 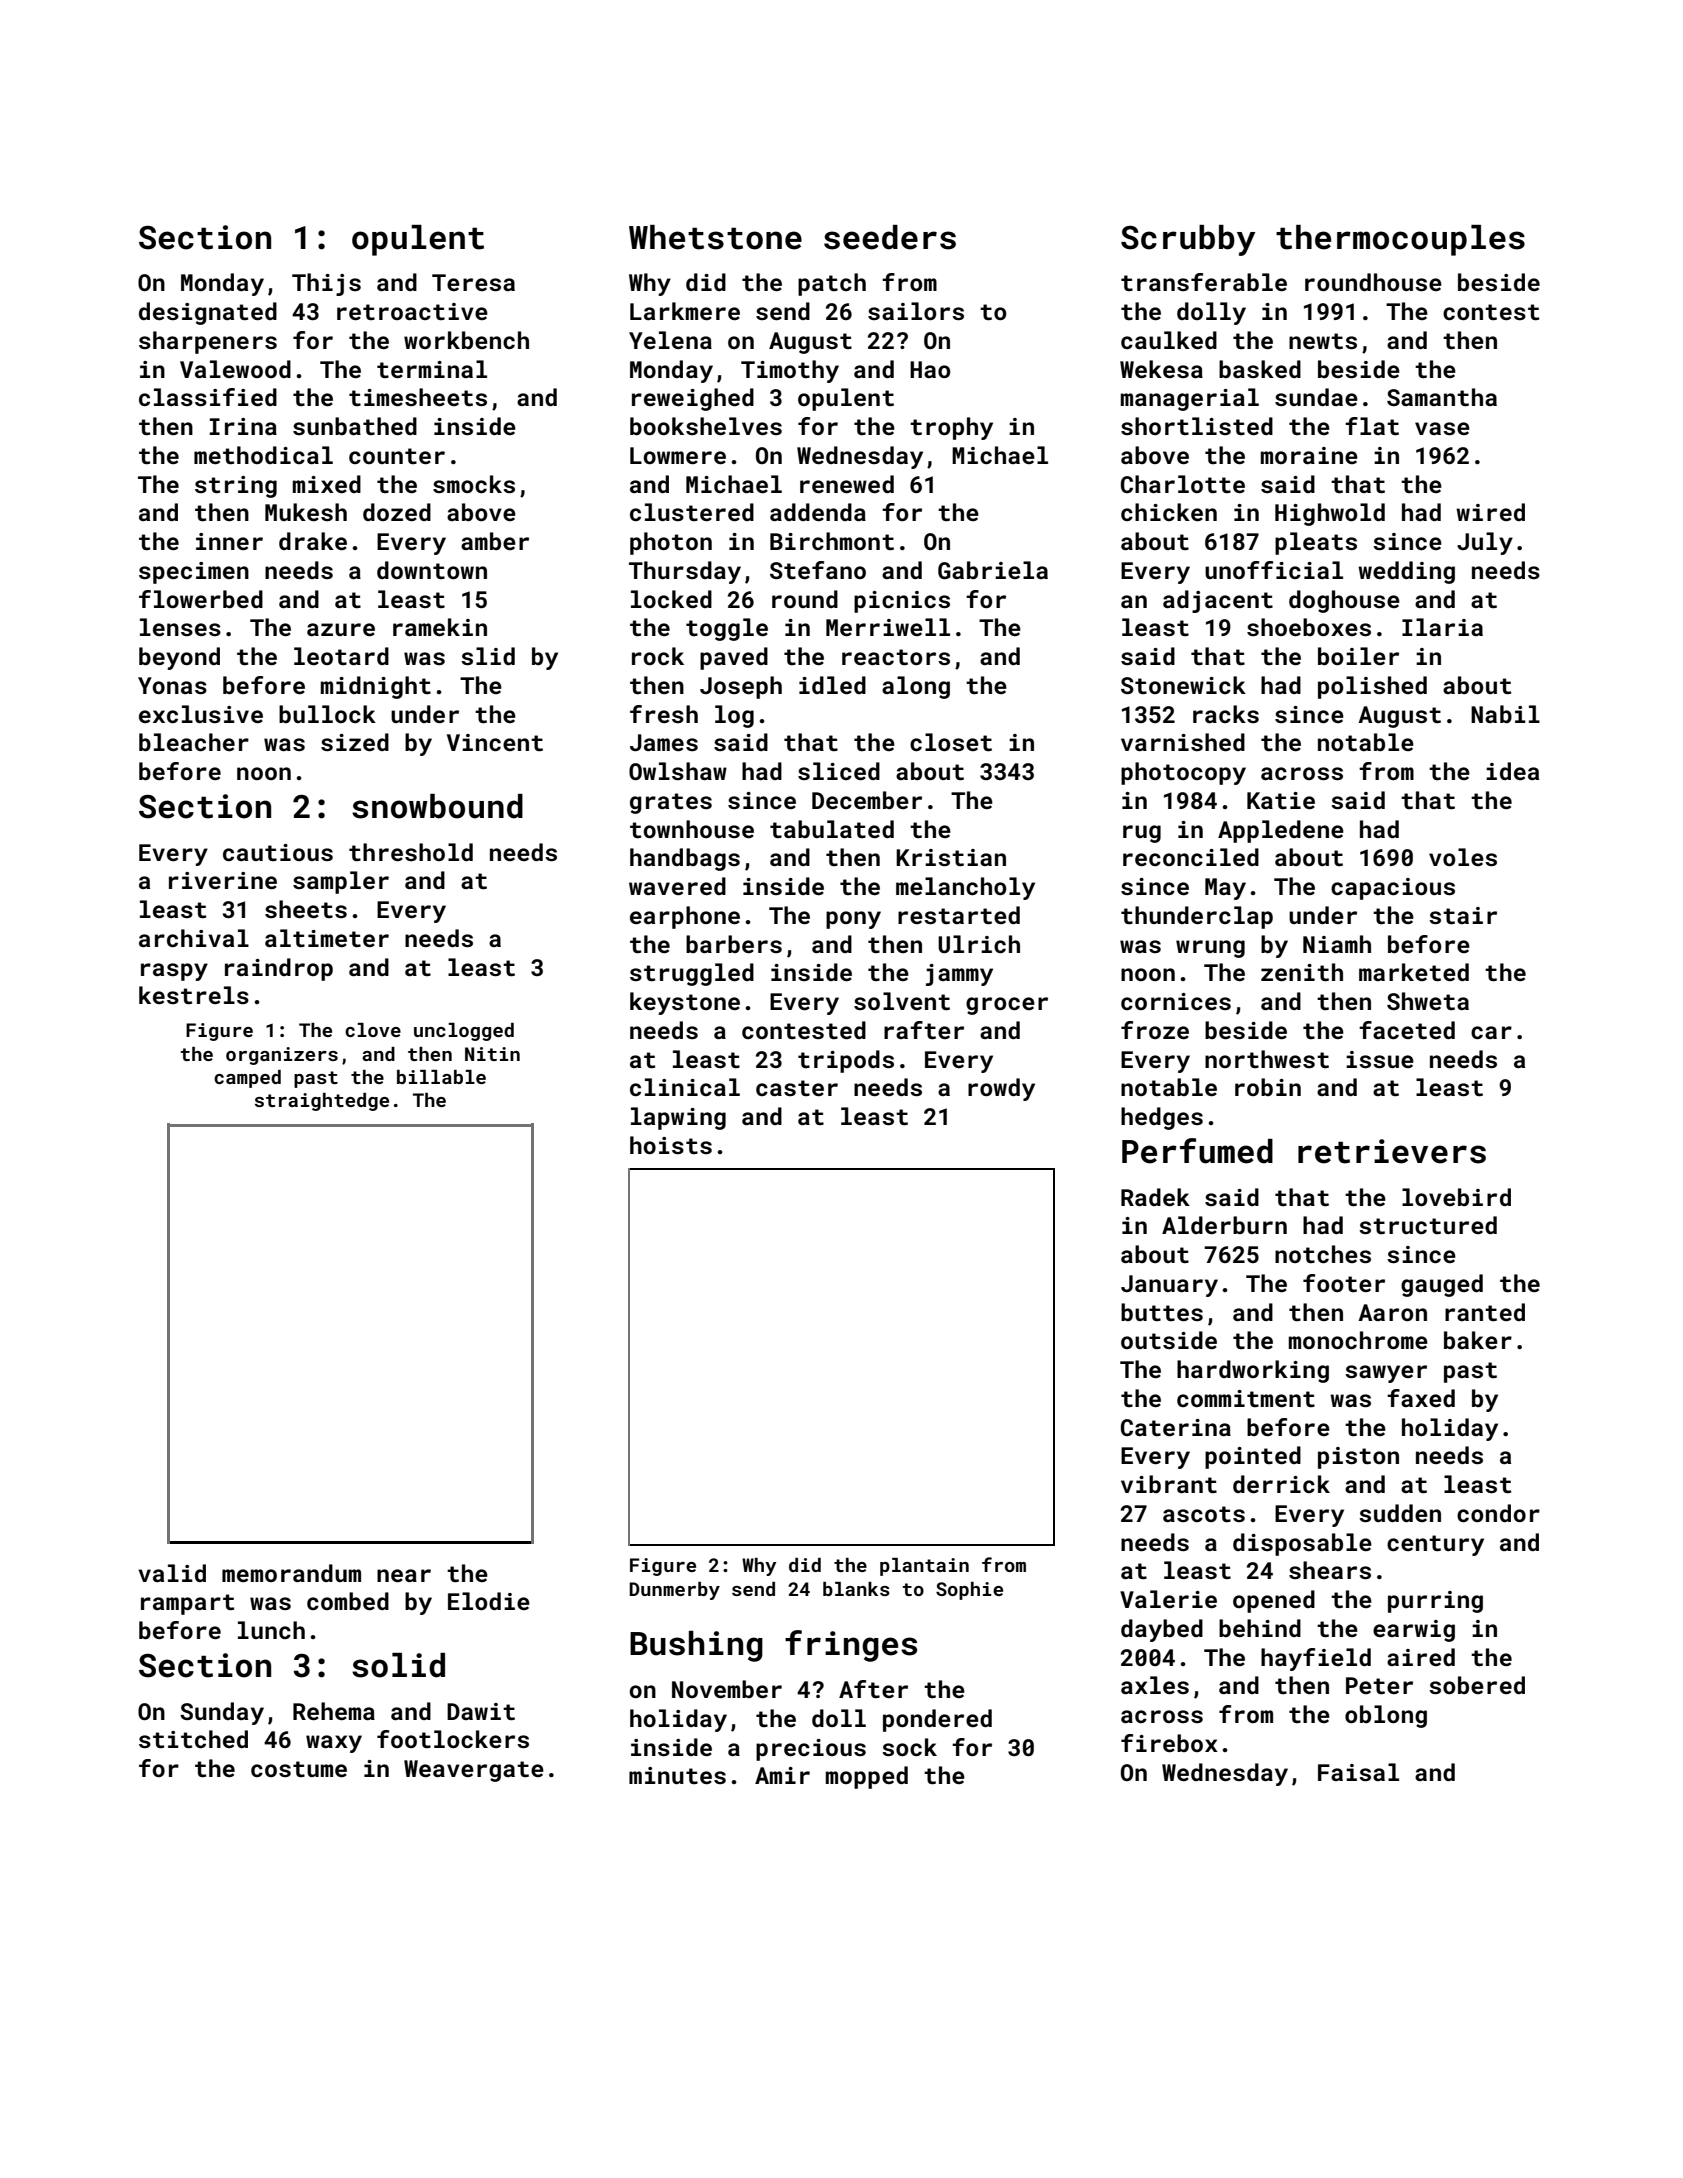 What do you see at coordinates (1477, 1685) in the page?
I see `sobered` at bounding box center [1477, 1685].
